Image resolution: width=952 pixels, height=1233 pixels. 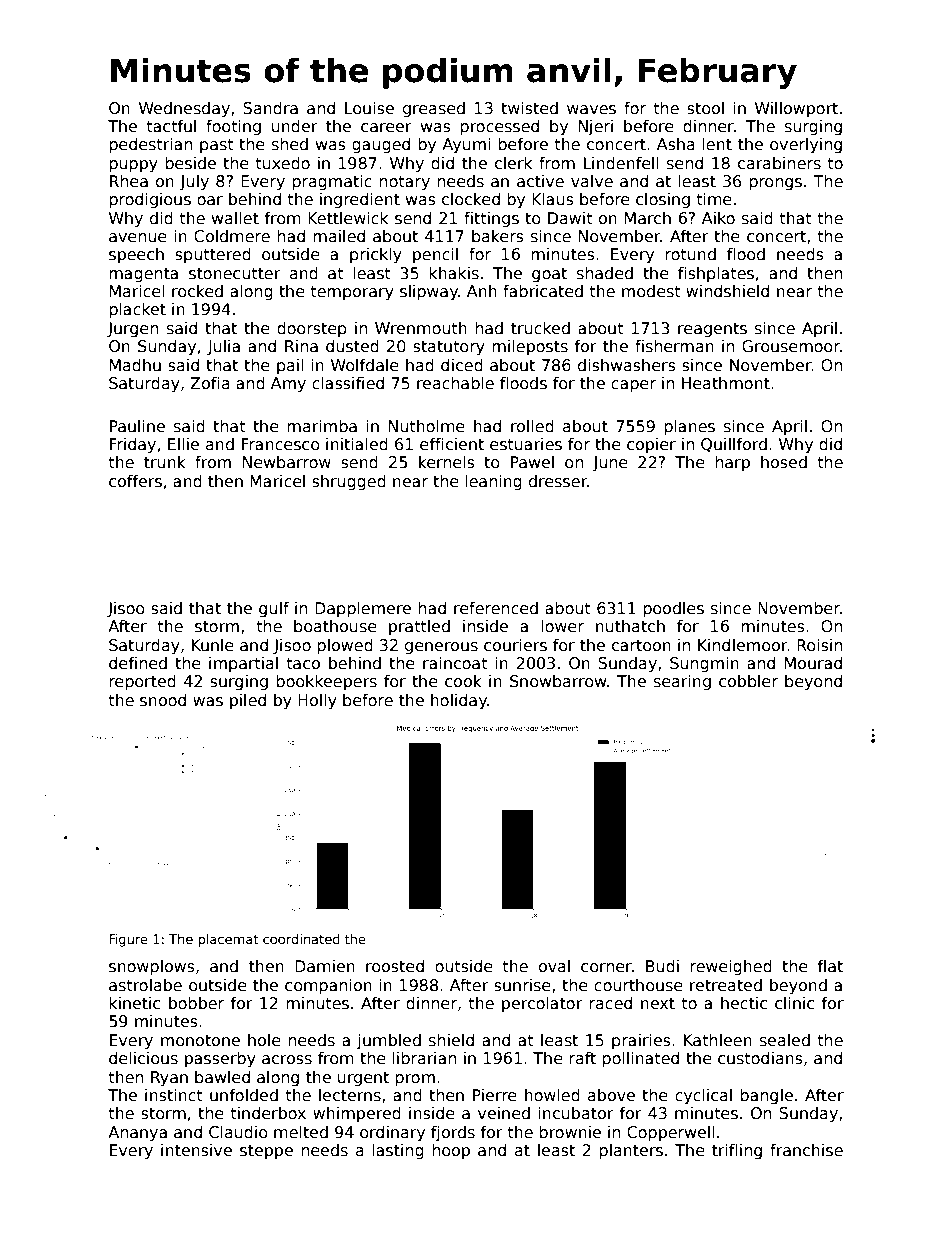 What do you see at coordinates (542, 1004) in the image?
I see `percolator` at bounding box center [542, 1004].
